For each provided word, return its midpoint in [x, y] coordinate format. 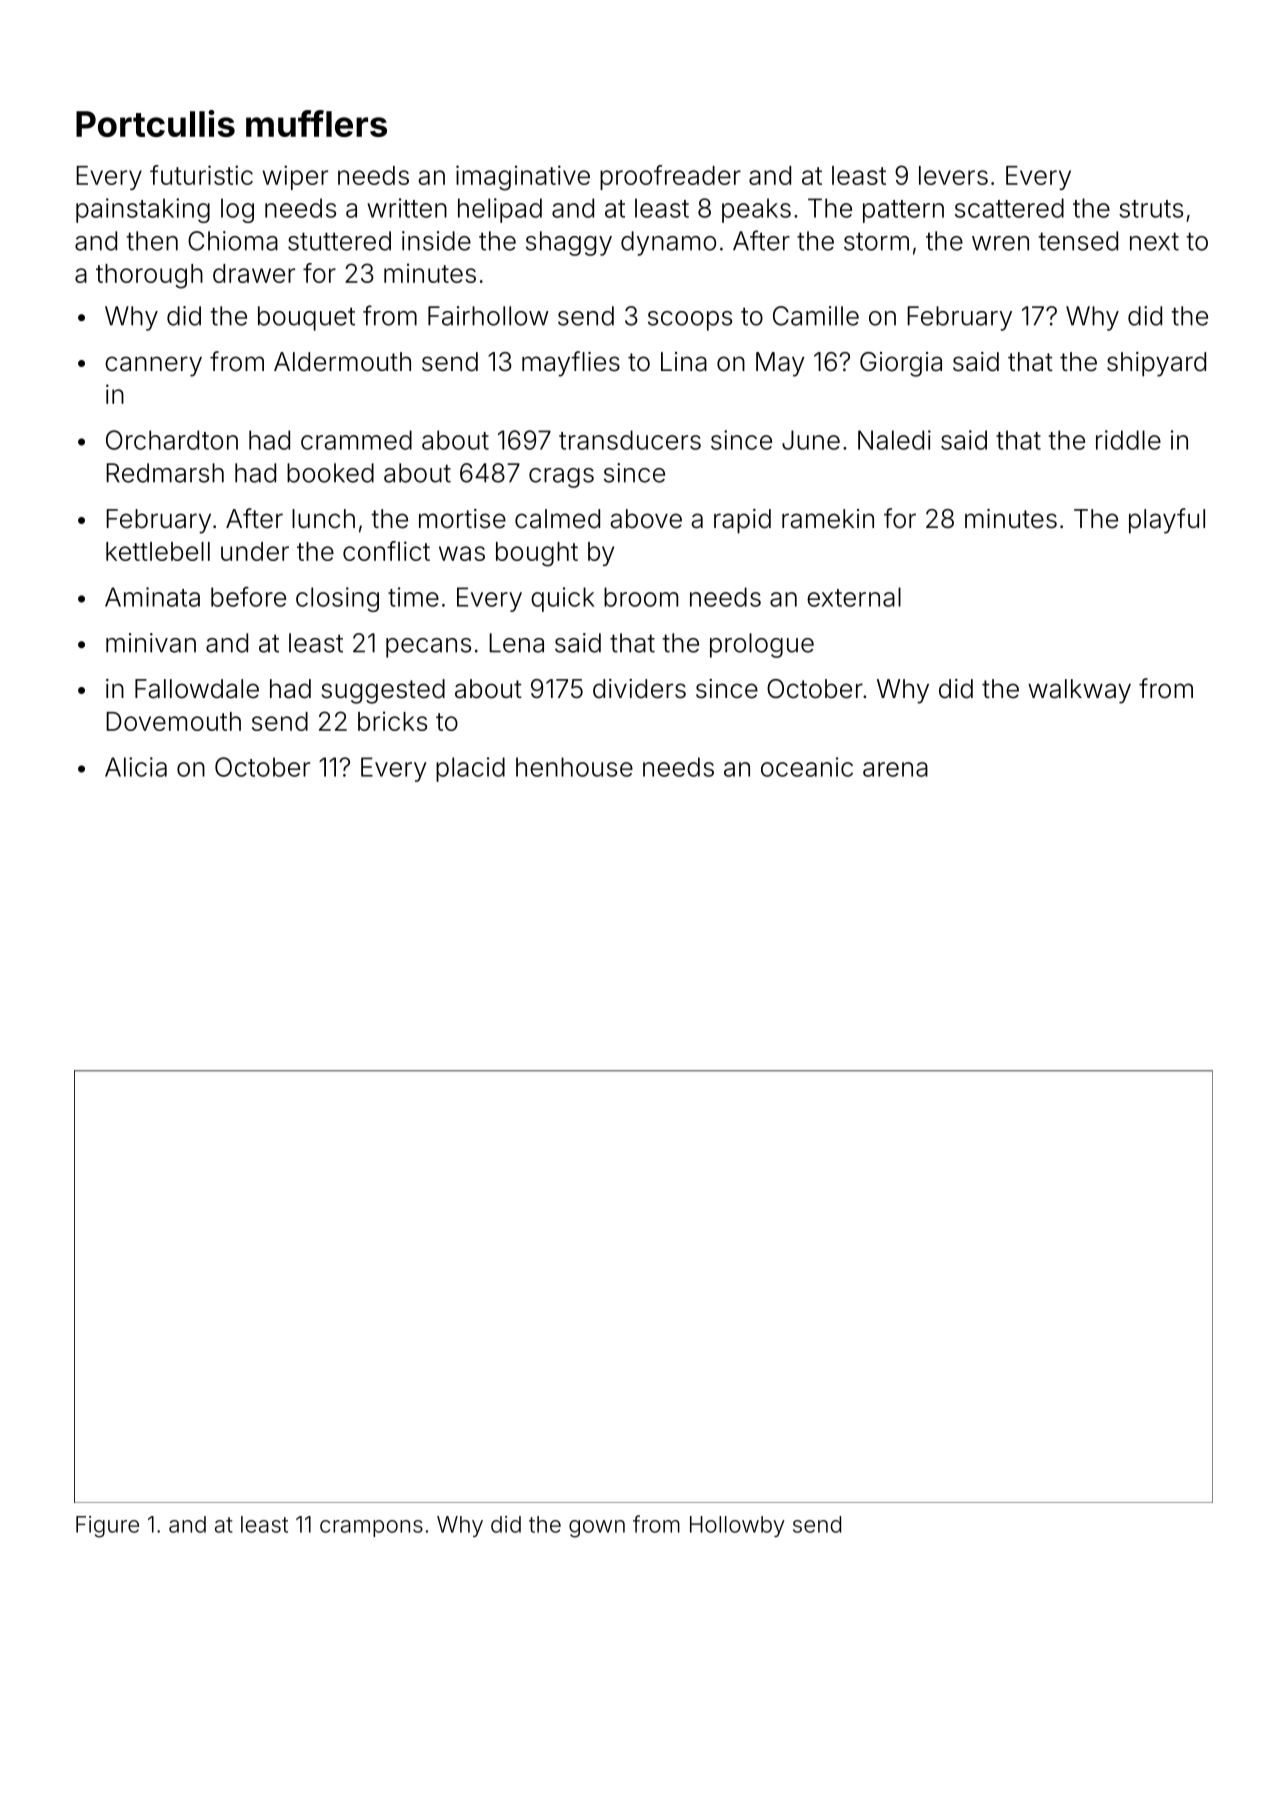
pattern [903, 211]
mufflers [316, 123]
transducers [630, 440]
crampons [371, 1528]
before [248, 597]
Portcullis [155, 123]
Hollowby [737, 1526]
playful [1167, 521]
